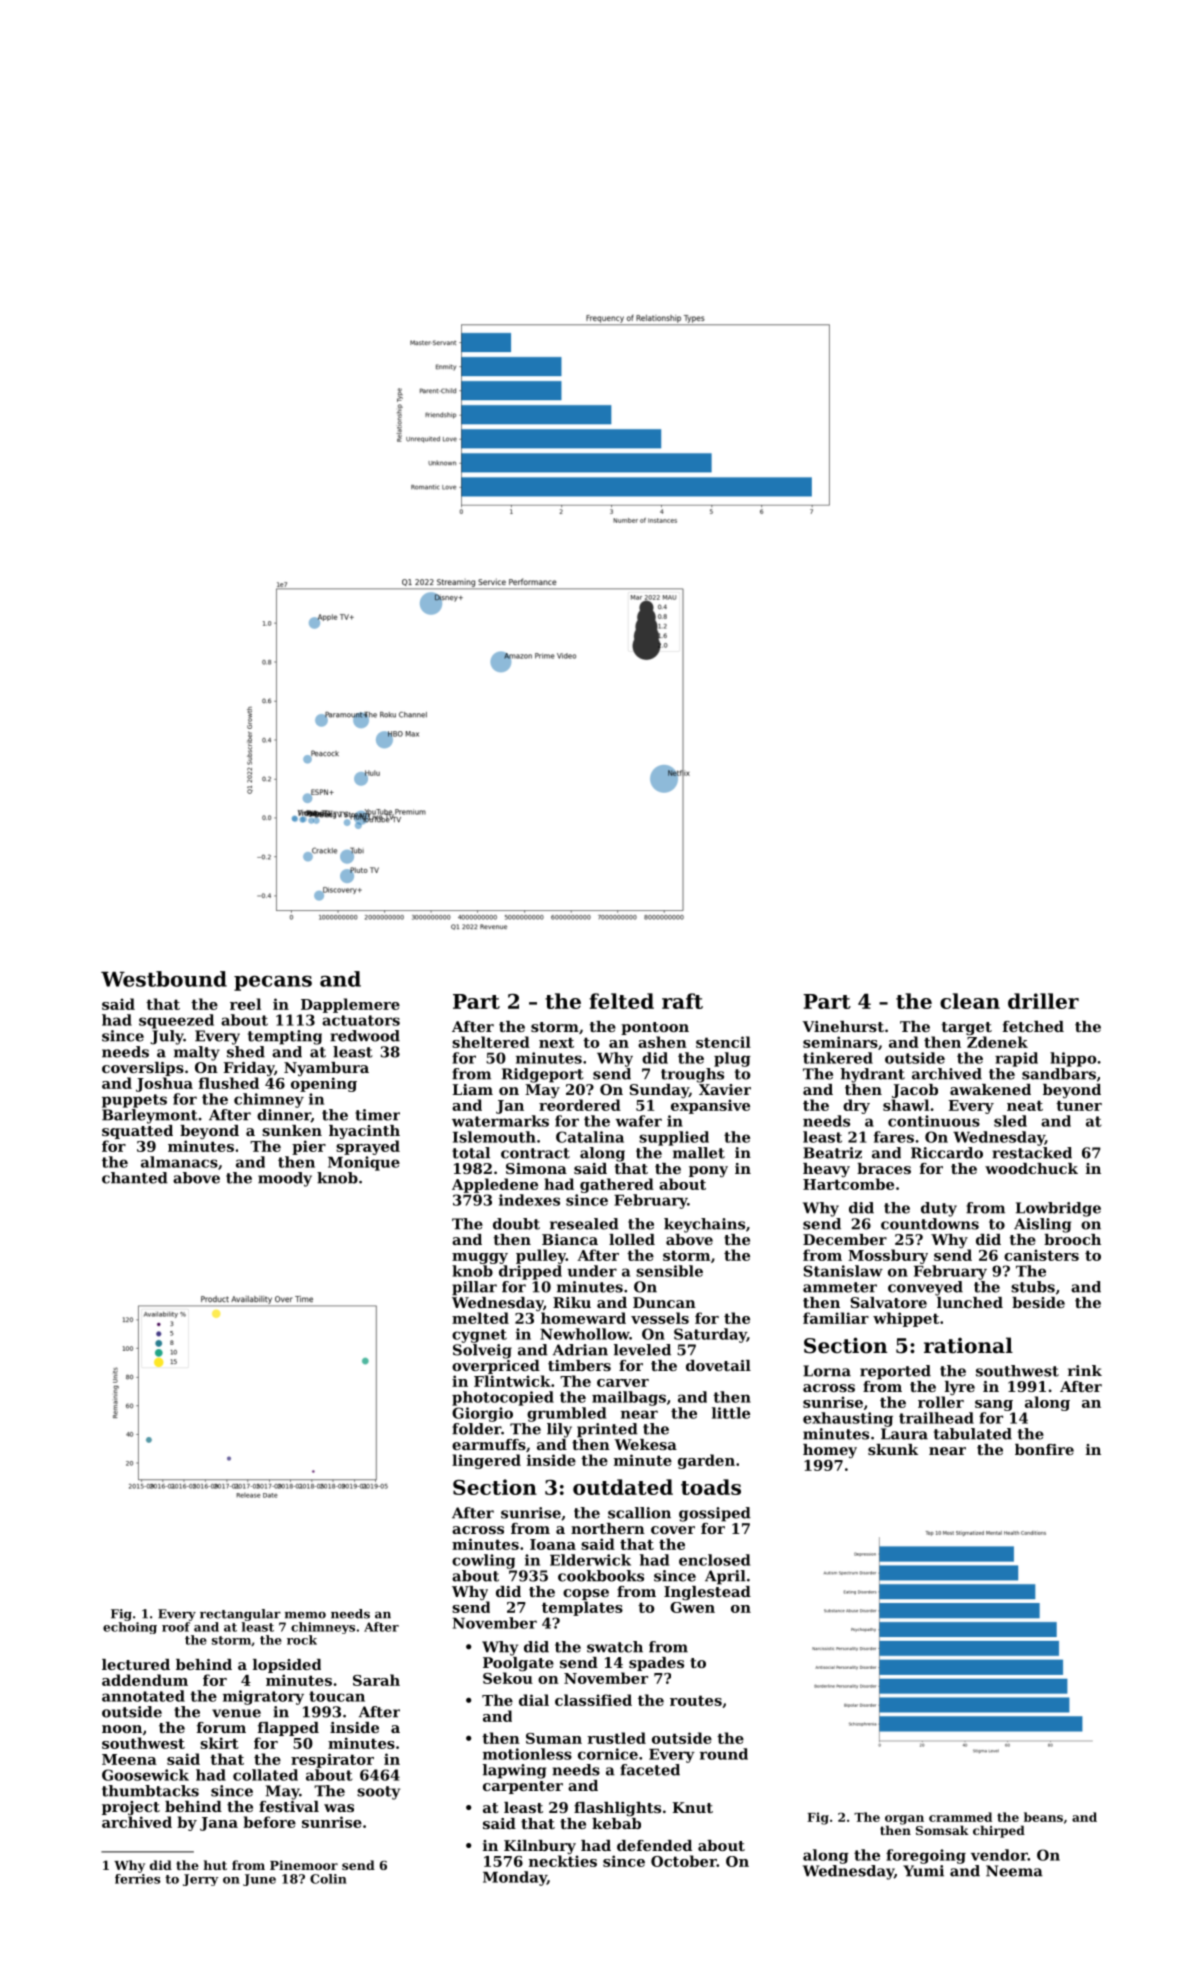 This screenshot has height=1981, width=1203. I want to click on watermarks, so click(500, 1121).
